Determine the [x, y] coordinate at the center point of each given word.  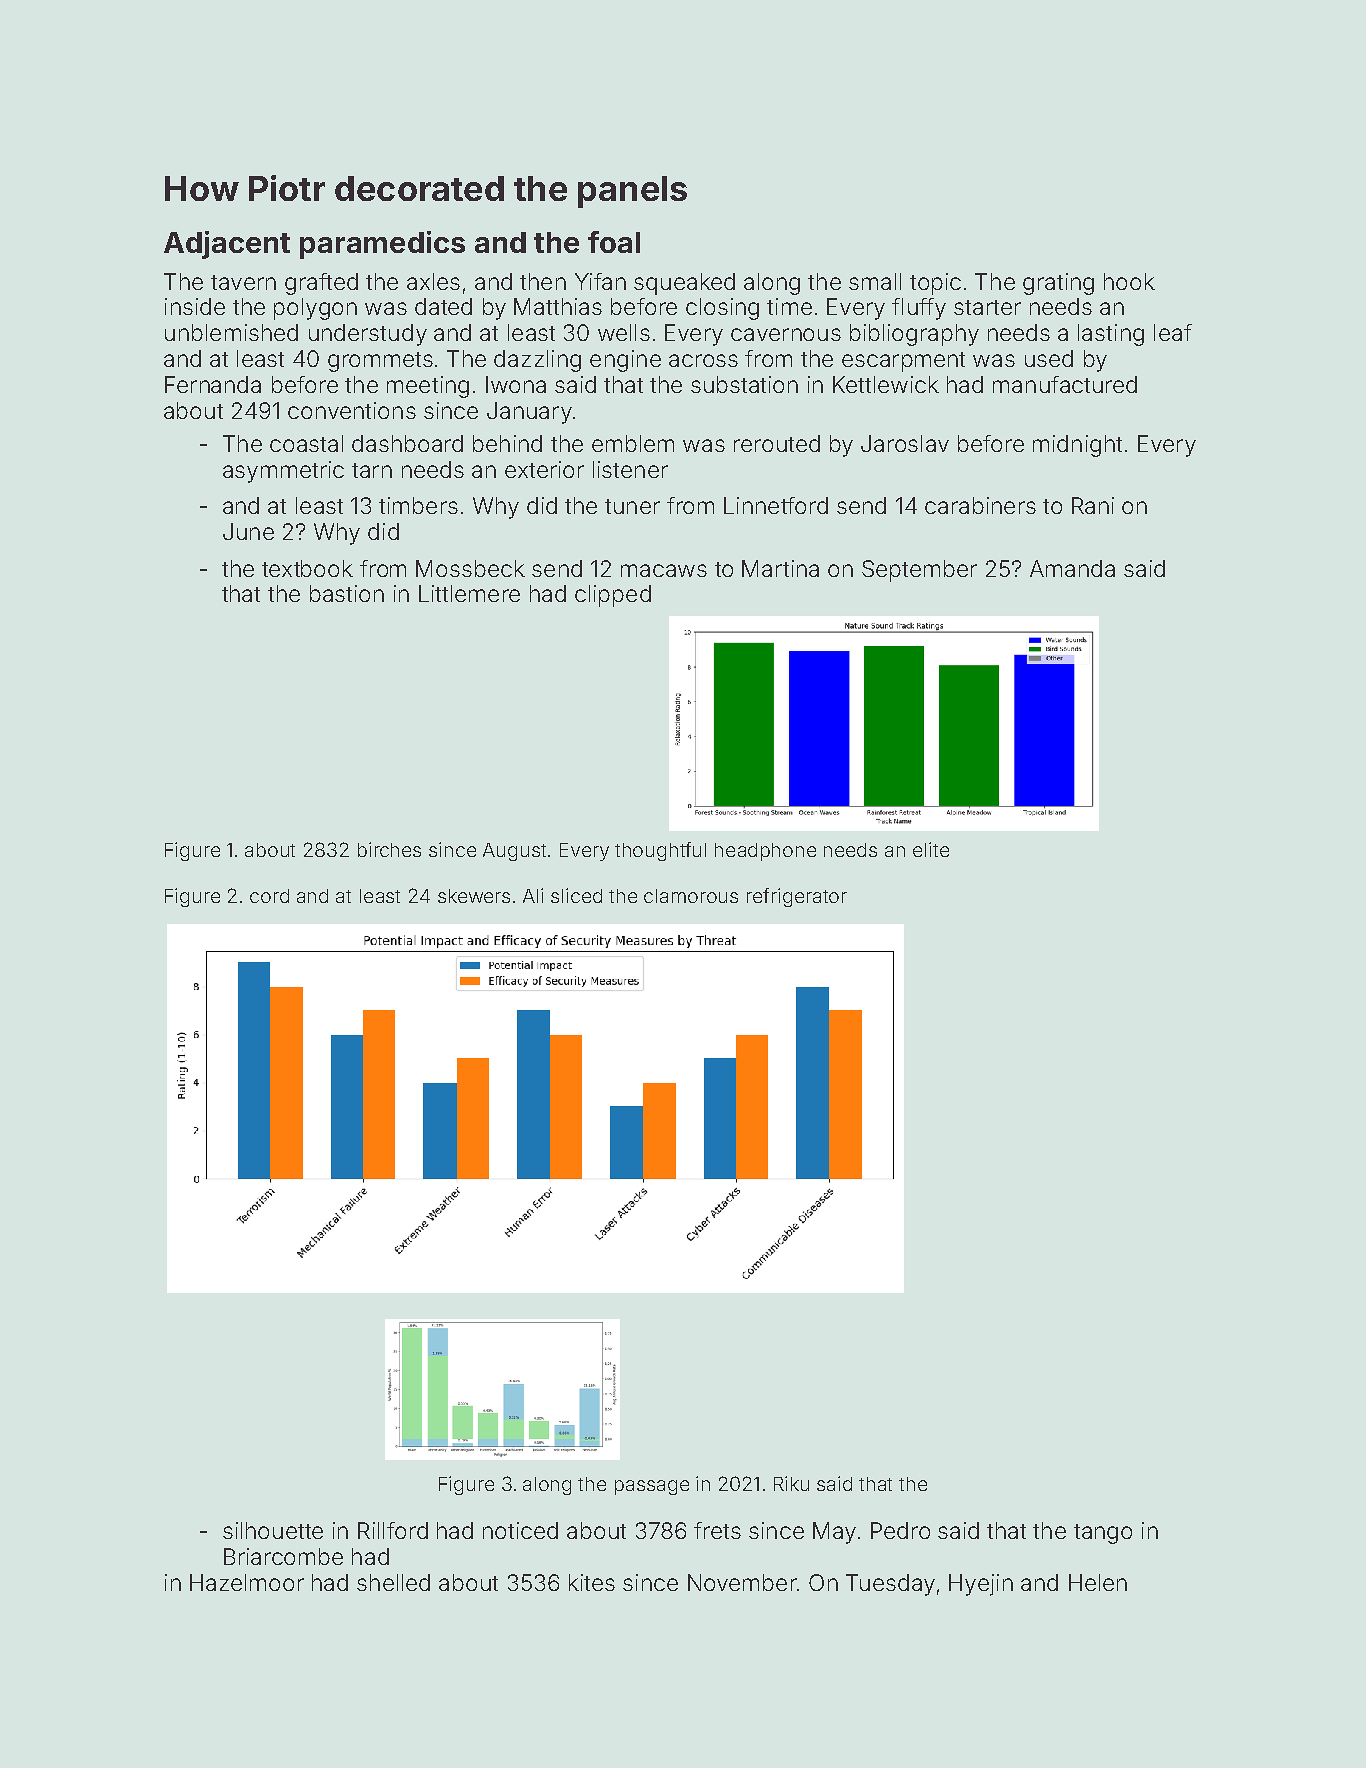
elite [931, 849]
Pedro [900, 1530]
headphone [765, 852]
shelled [393, 1582]
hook [1129, 281]
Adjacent [227, 245]
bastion [347, 593]
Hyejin [981, 1585]
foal [614, 242]
